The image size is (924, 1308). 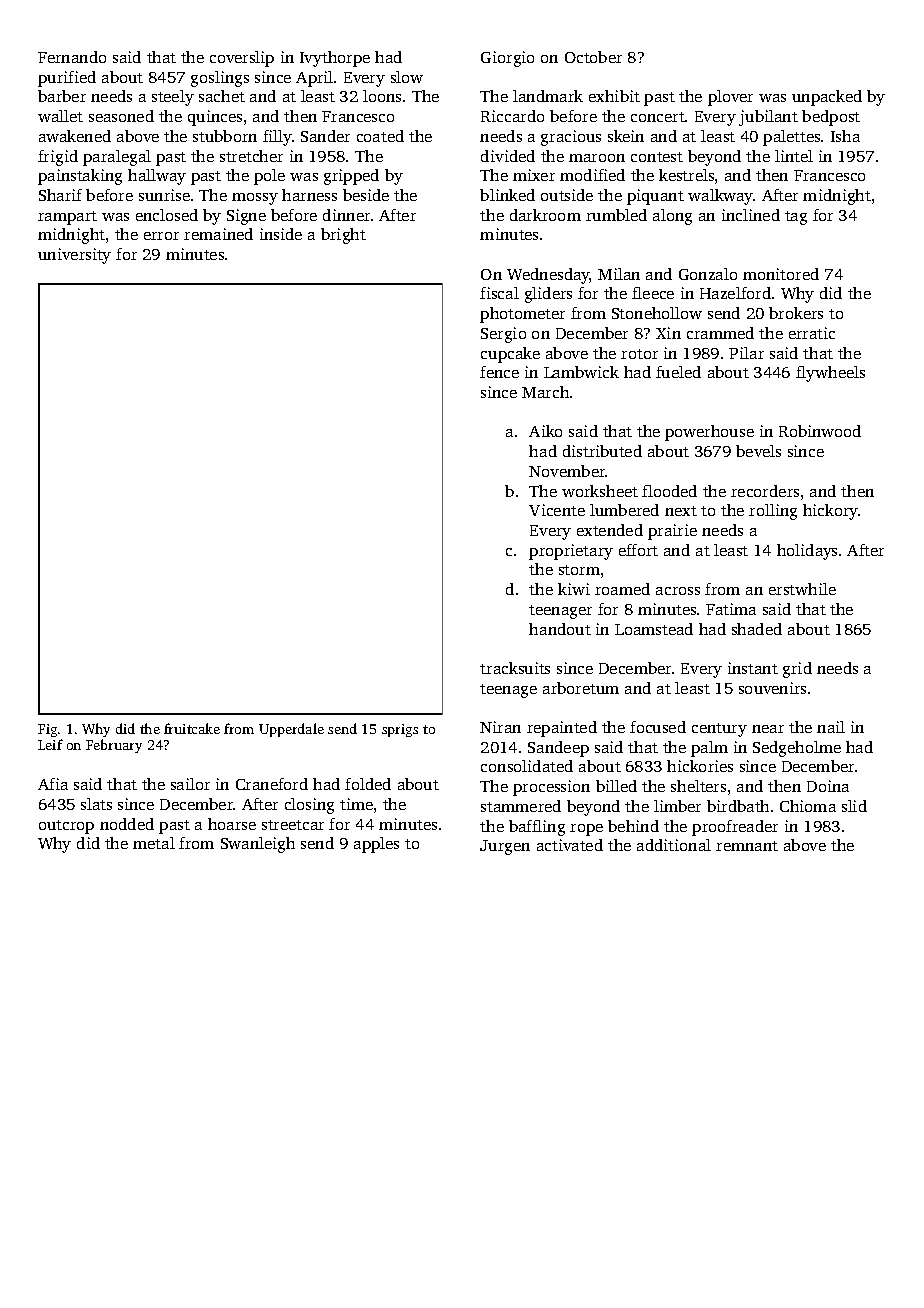 I want to click on Fernando, so click(x=72, y=57).
